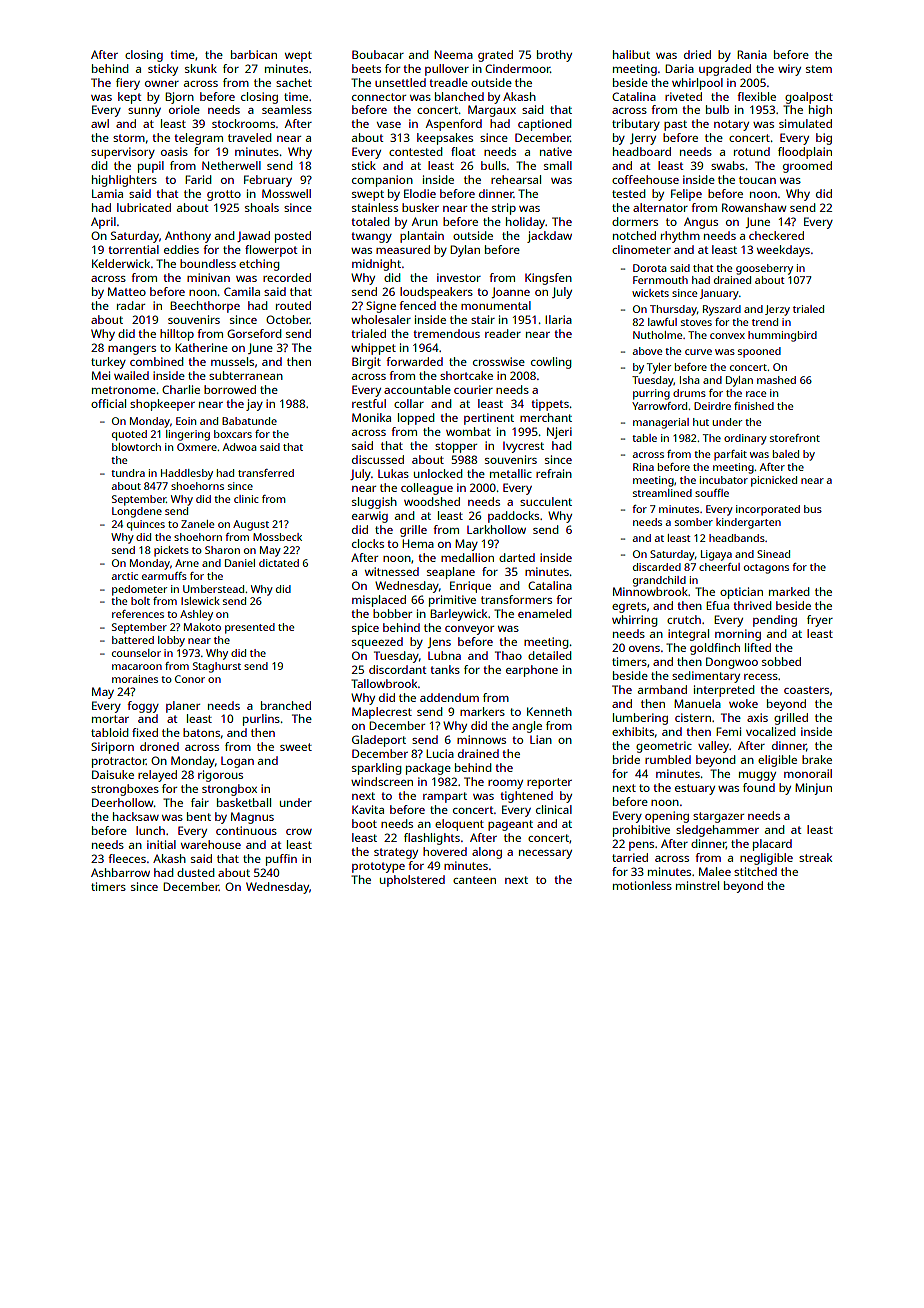  What do you see at coordinates (817, 759) in the page?
I see `brake` at bounding box center [817, 759].
